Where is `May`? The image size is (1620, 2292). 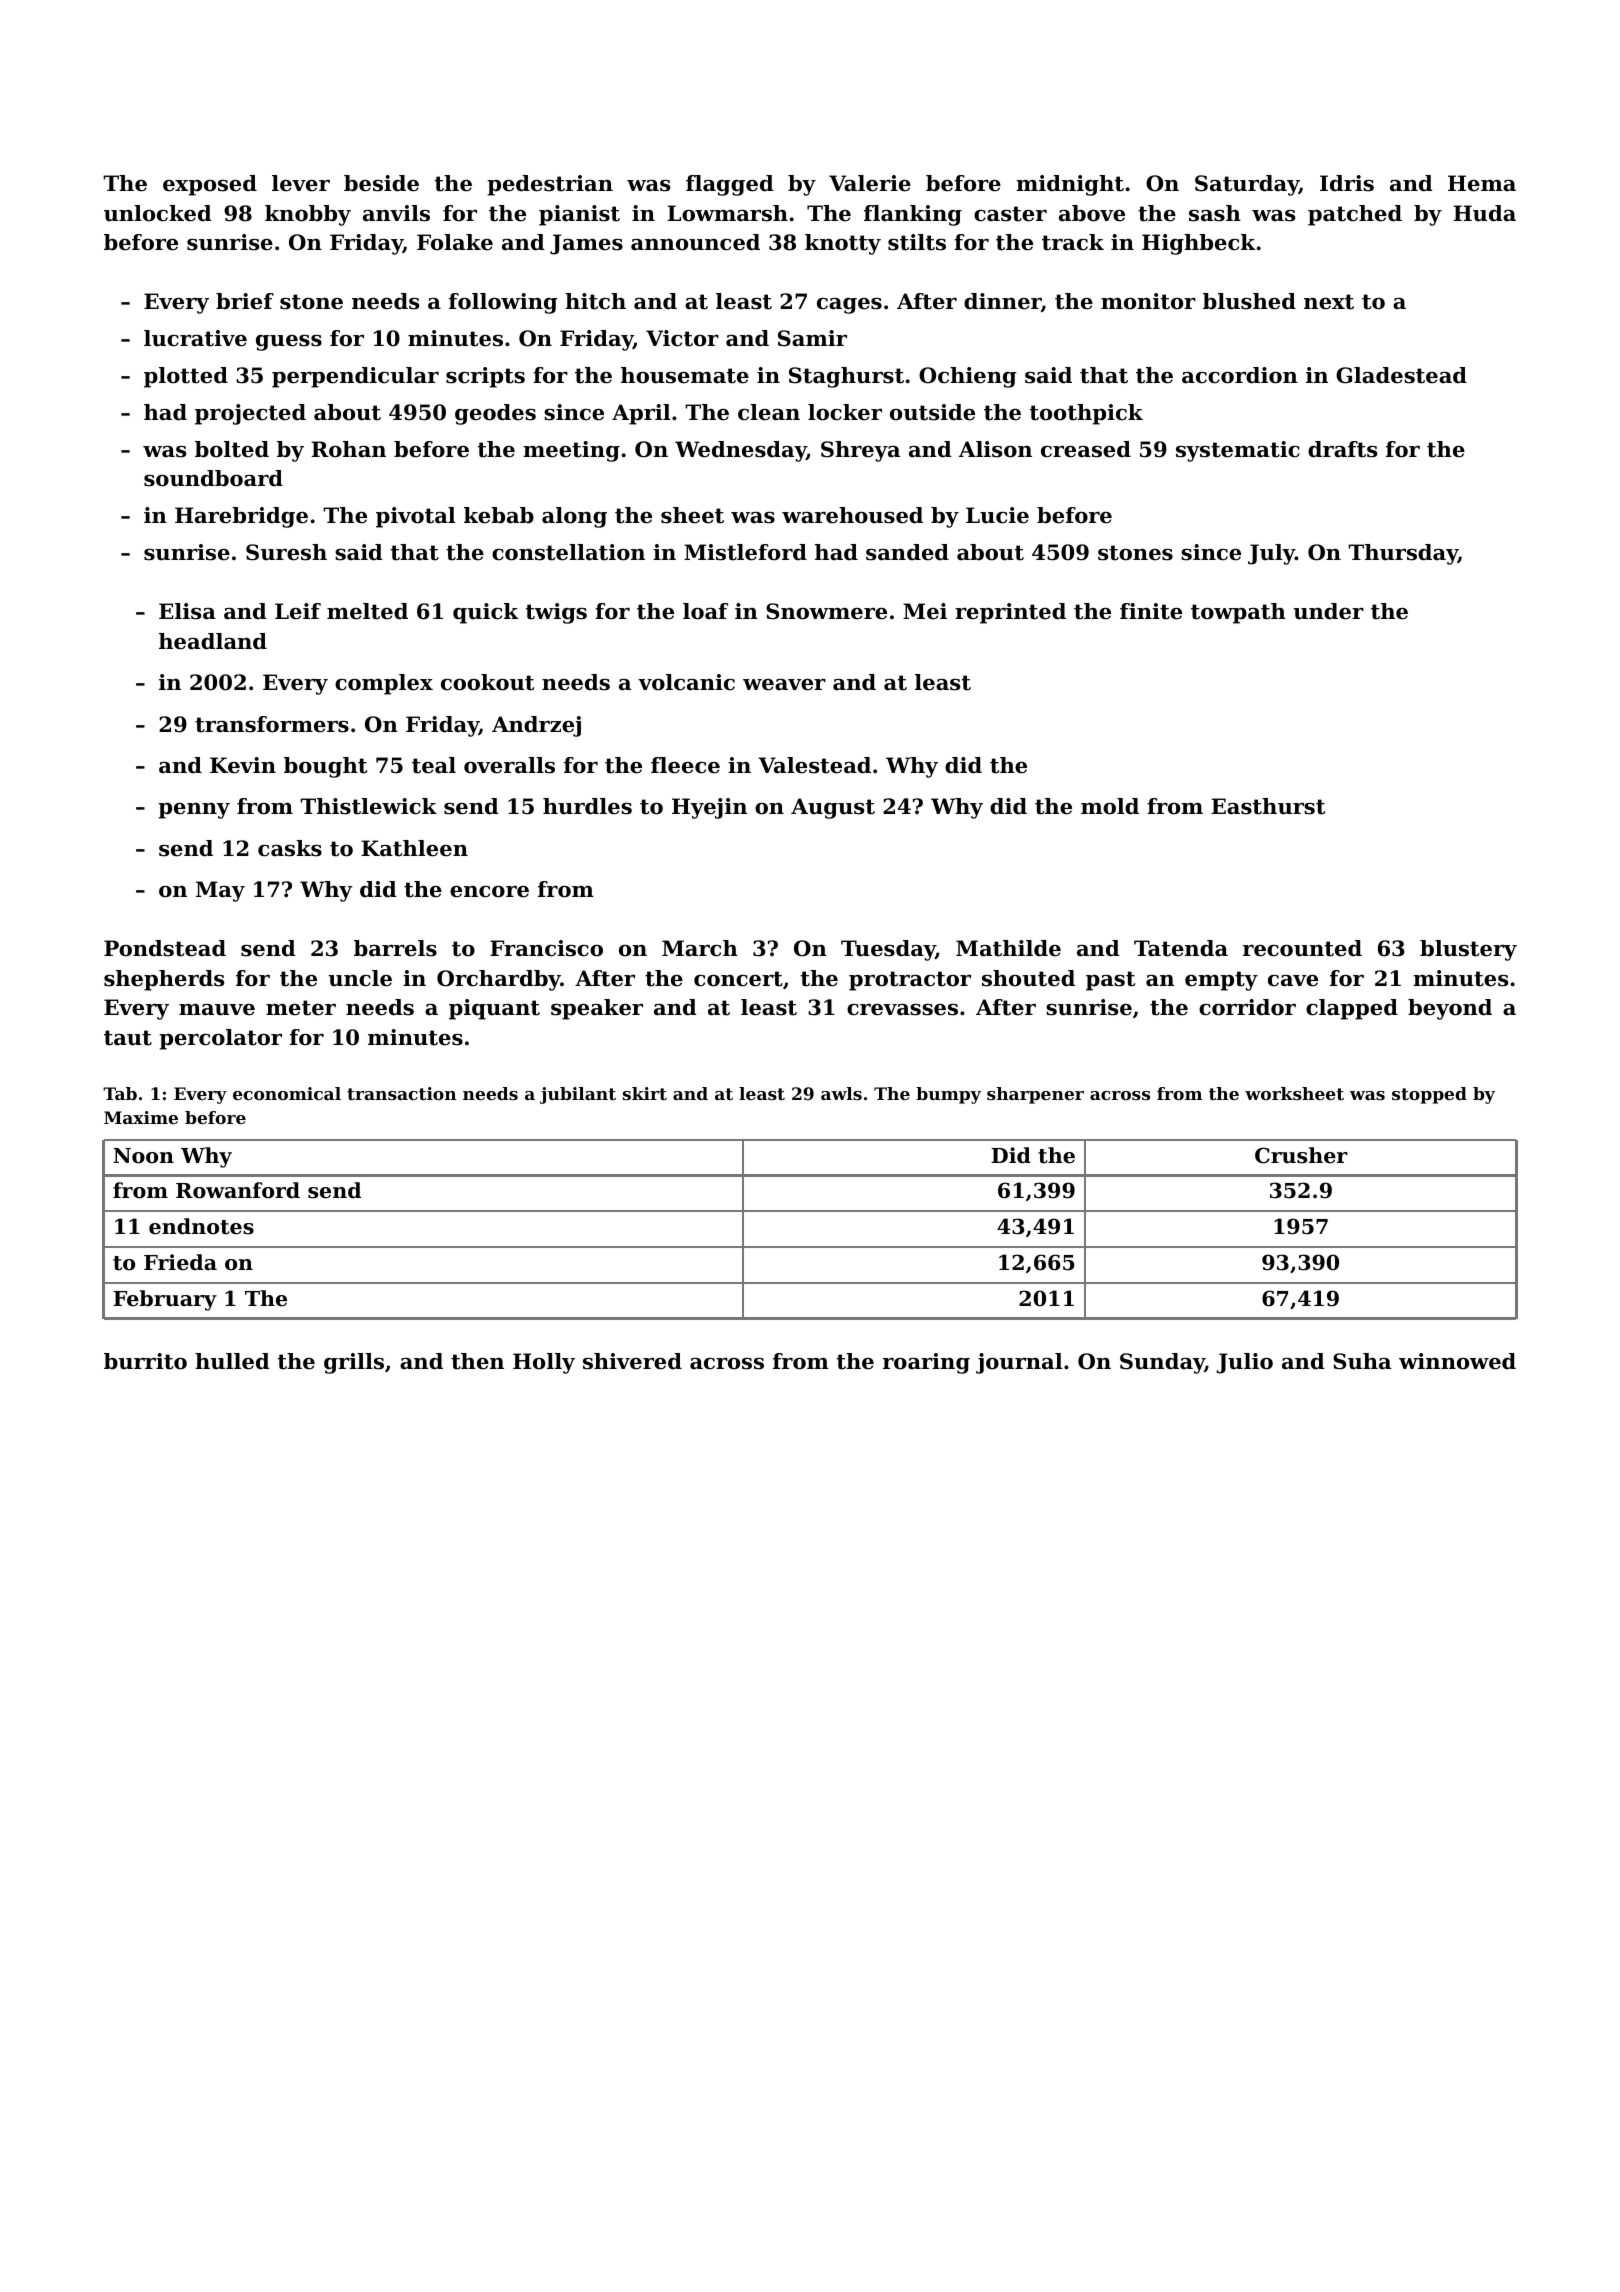 May is located at coordinates (220, 891).
